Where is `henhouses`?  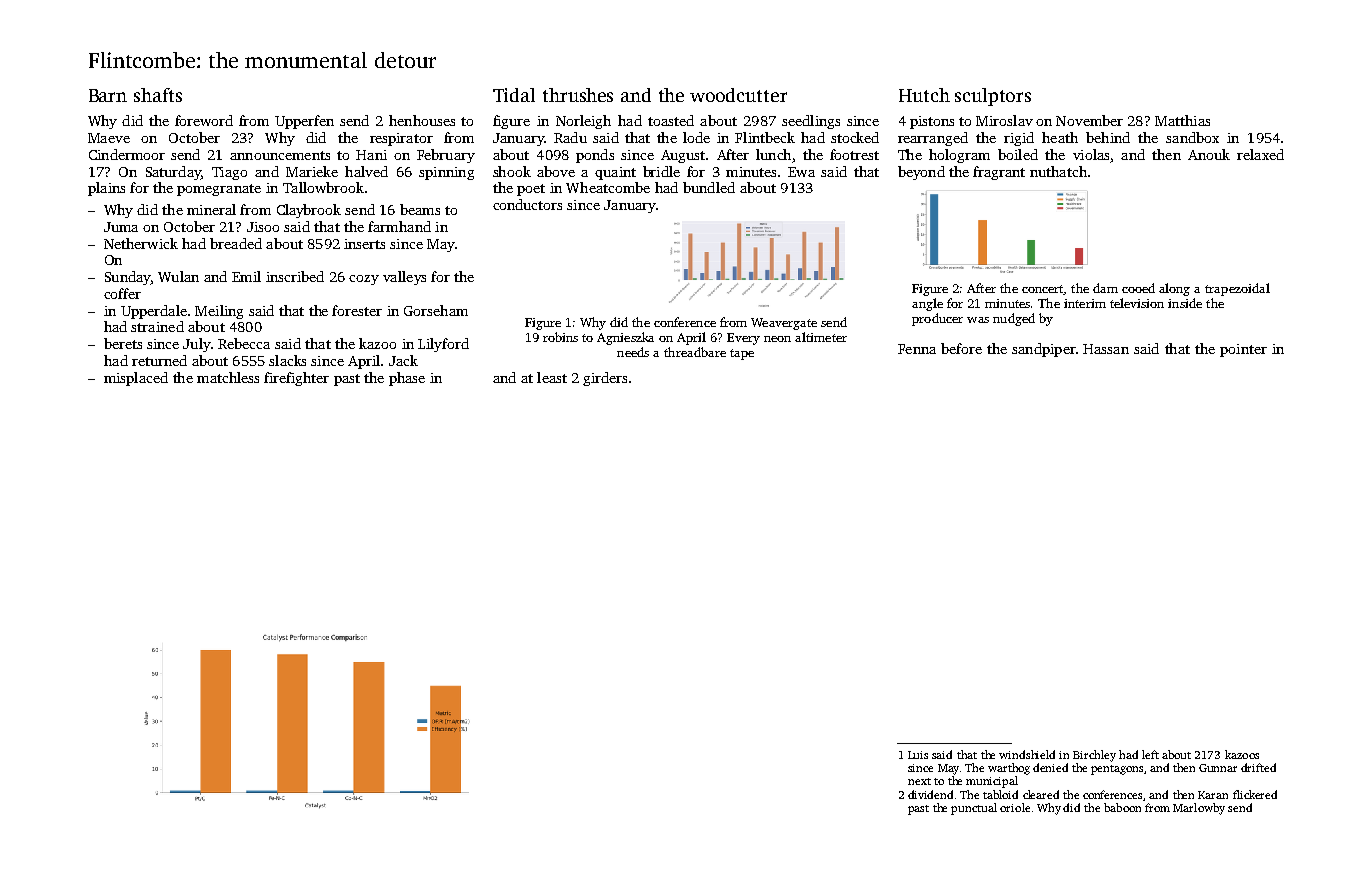
henhouses is located at coordinates (422, 120).
